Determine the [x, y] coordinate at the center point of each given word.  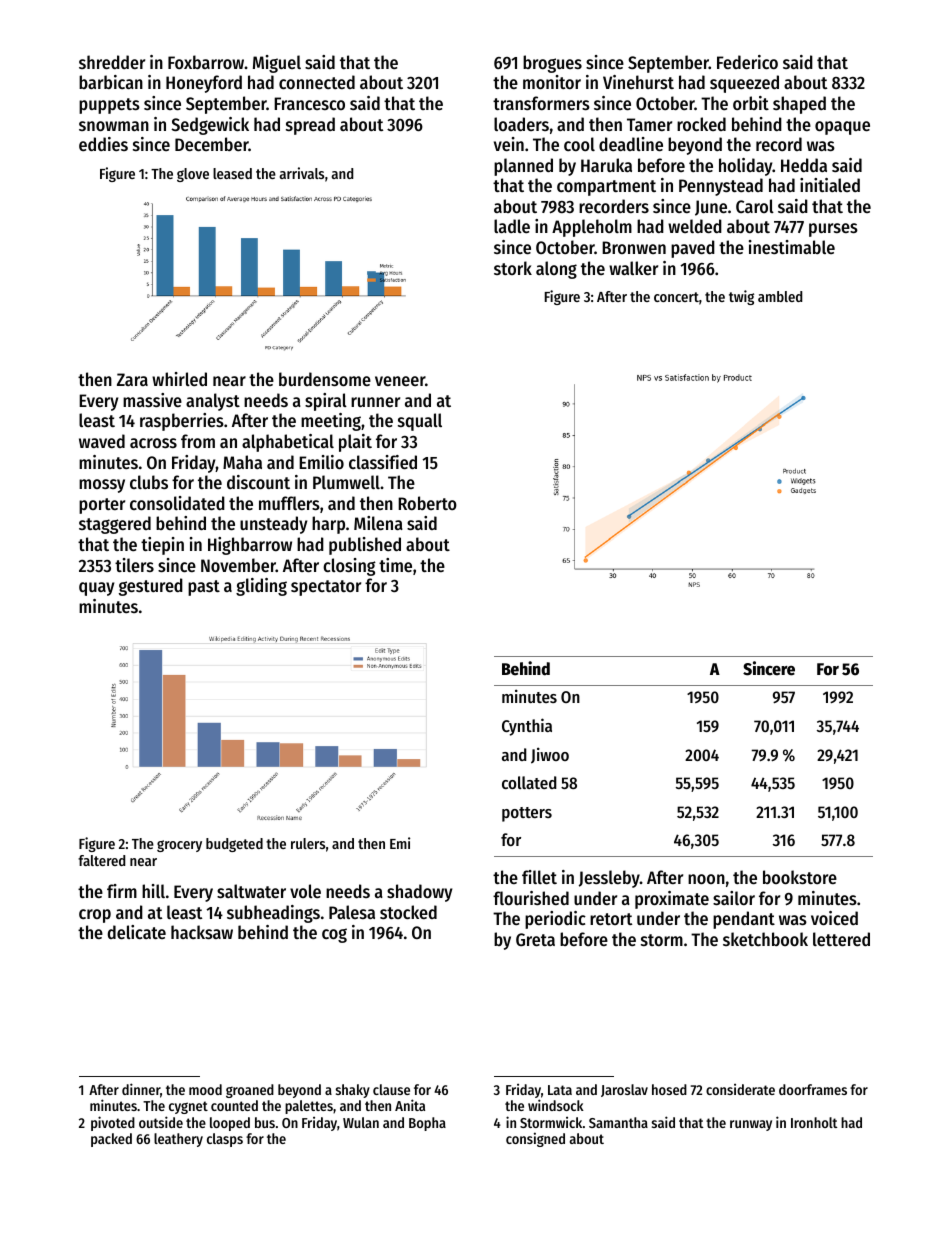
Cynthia [527, 727]
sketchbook [765, 939]
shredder [112, 62]
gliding [261, 587]
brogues [552, 64]
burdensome [325, 379]
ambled [780, 296]
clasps [225, 1140]
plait [355, 443]
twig [741, 297]
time [395, 565]
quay [97, 589]
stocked [408, 912]
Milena [378, 523]
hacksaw [202, 932]
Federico [747, 62]
